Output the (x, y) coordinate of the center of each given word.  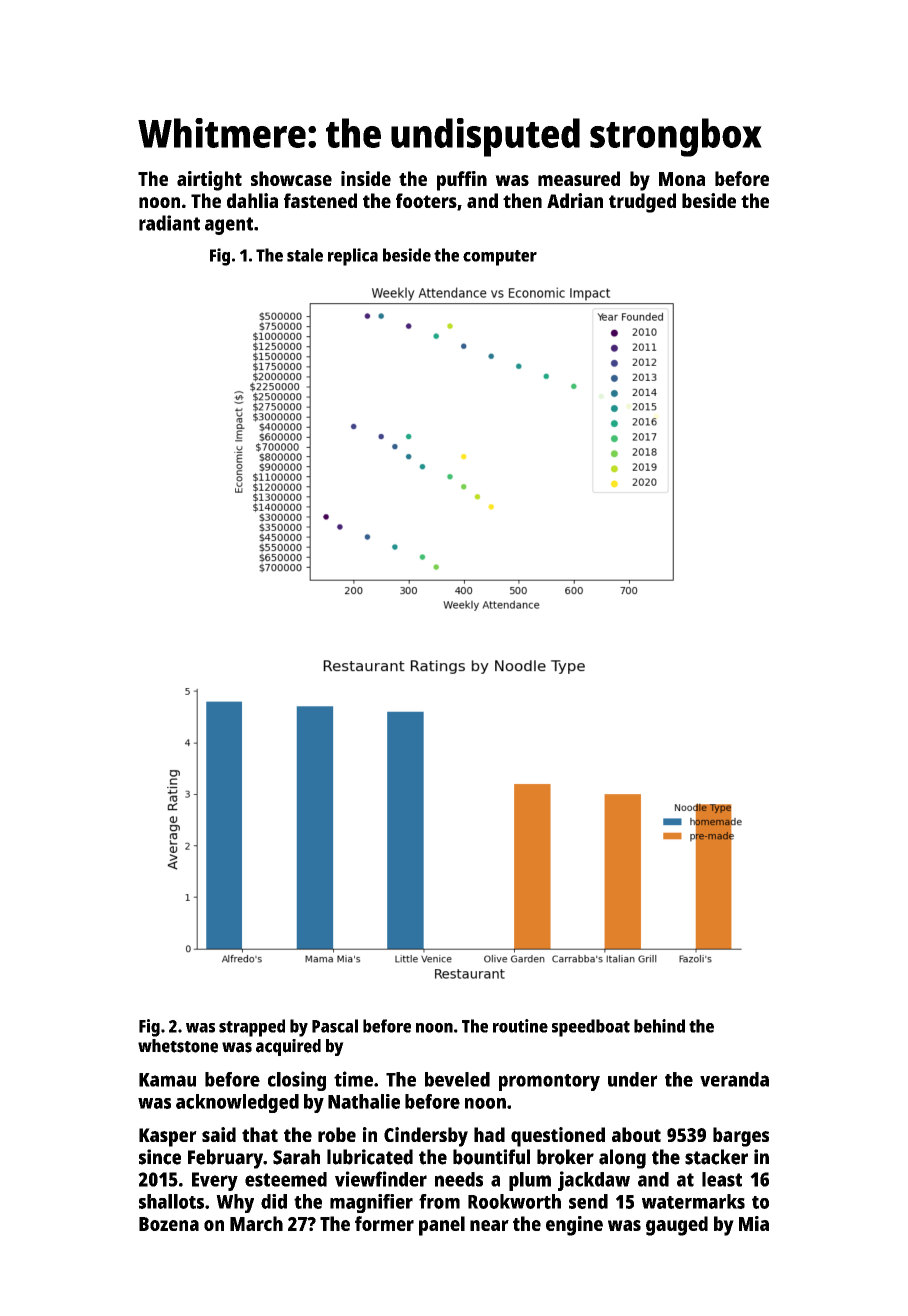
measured (579, 178)
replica (353, 257)
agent (229, 226)
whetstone (178, 1046)
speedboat (591, 1028)
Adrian (575, 200)
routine (520, 1026)
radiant (169, 223)
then (522, 200)
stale (305, 255)
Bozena (169, 1224)
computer (500, 258)
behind (659, 1026)
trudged (642, 203)
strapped (252, 1028)
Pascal (335, 1026)
